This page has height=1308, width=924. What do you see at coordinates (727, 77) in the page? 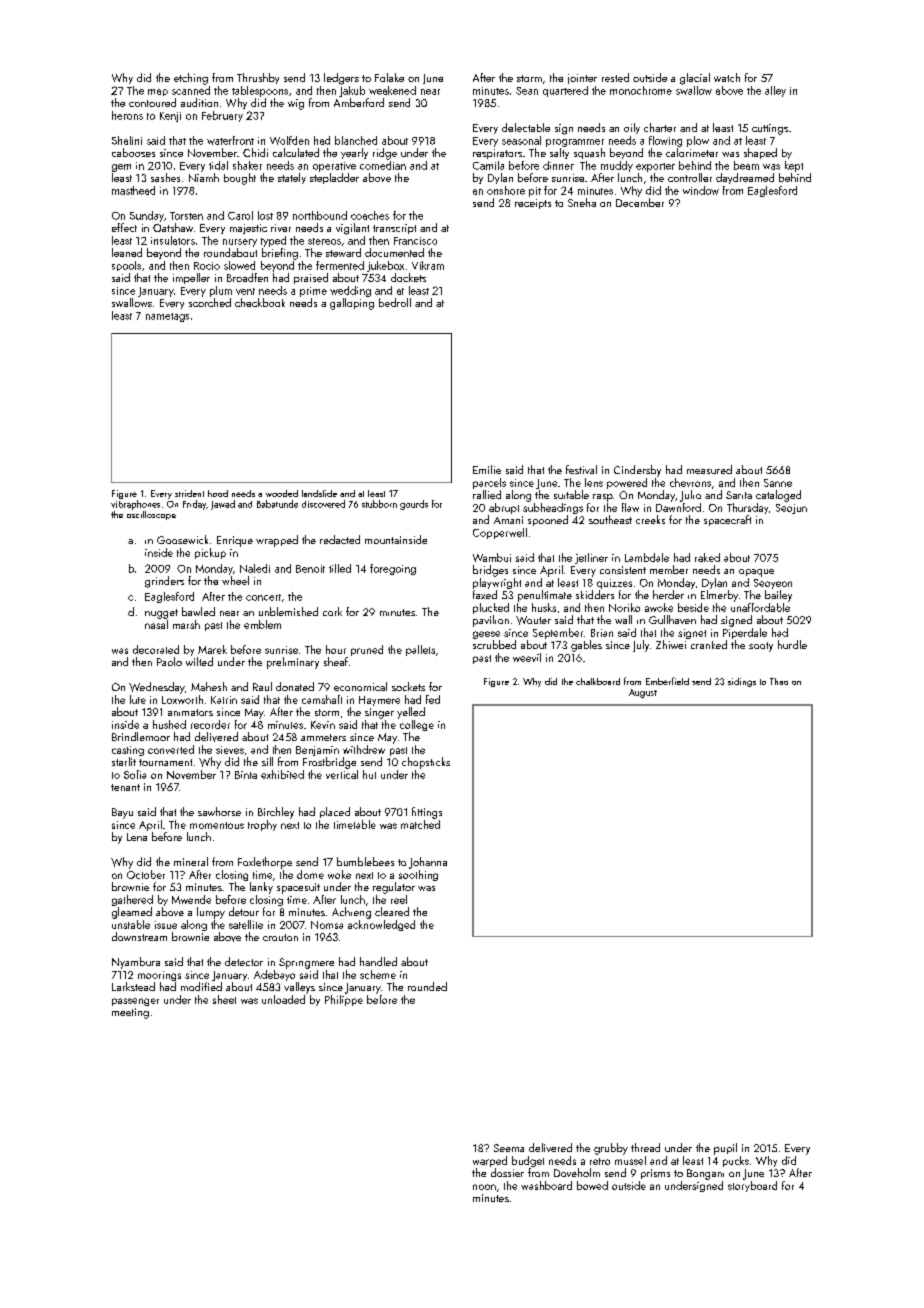
I see `watch` at bounding box center [727, 77].
